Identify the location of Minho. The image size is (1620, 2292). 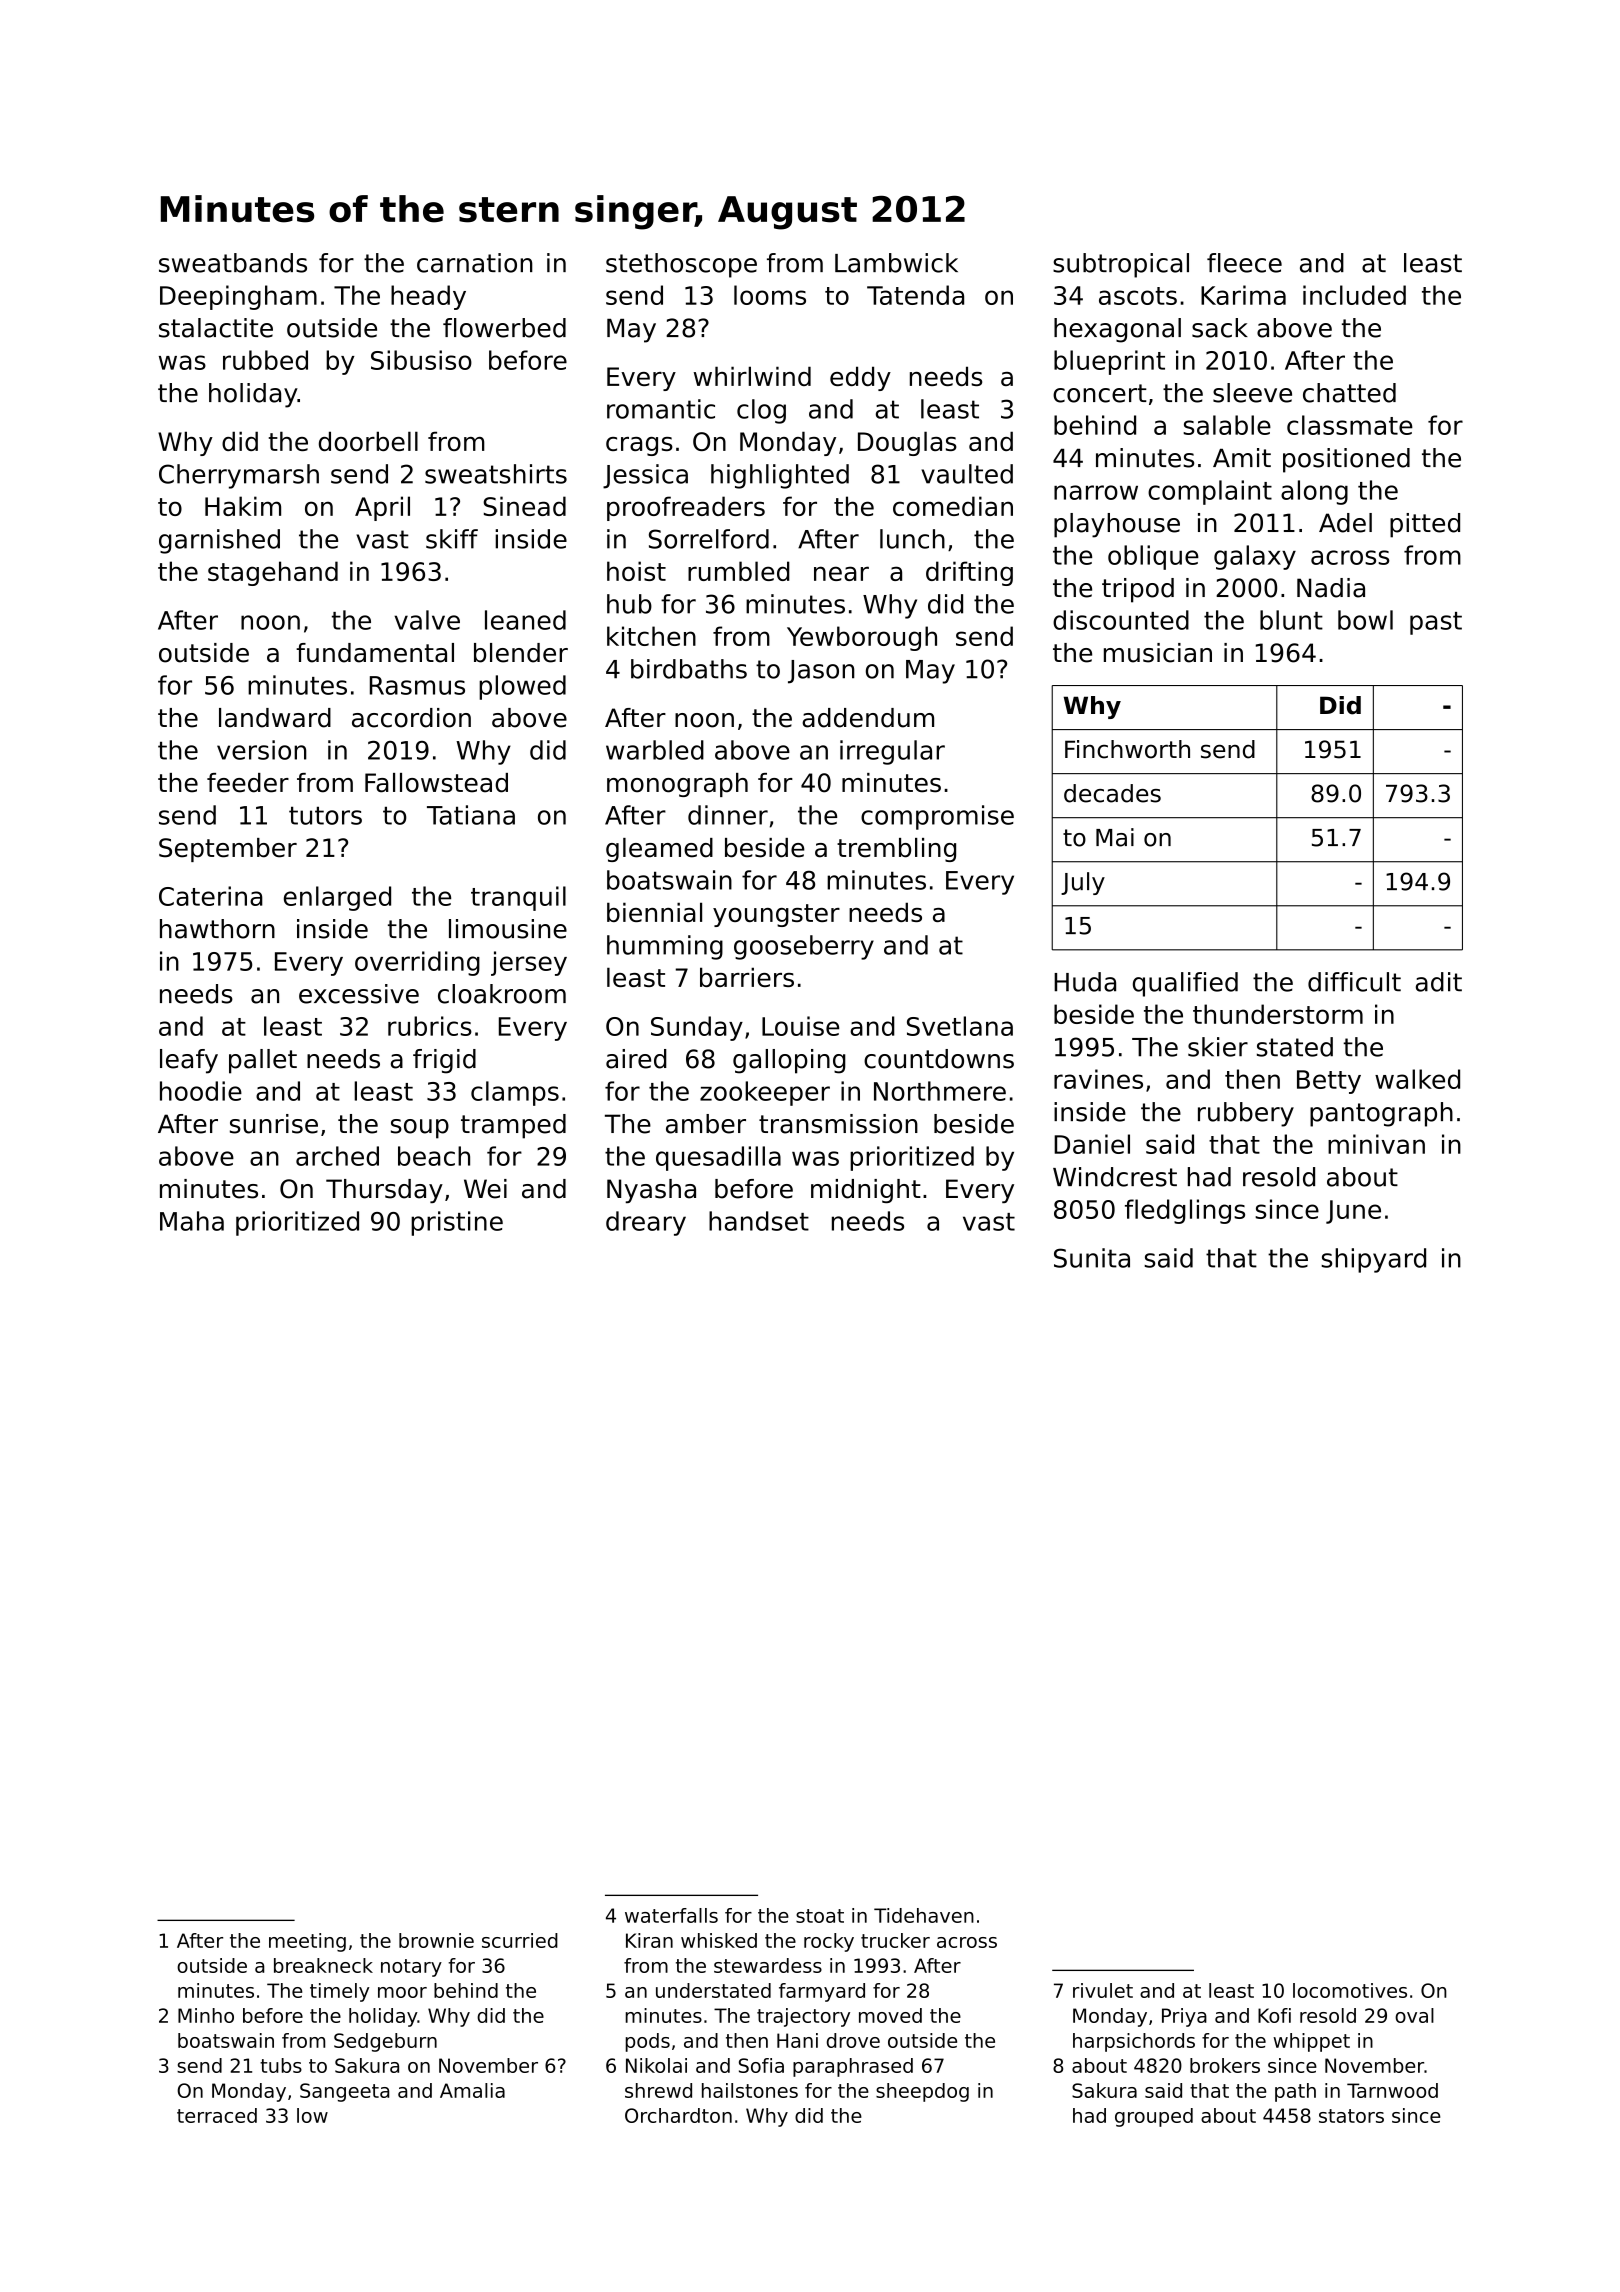
(206, 2015).
